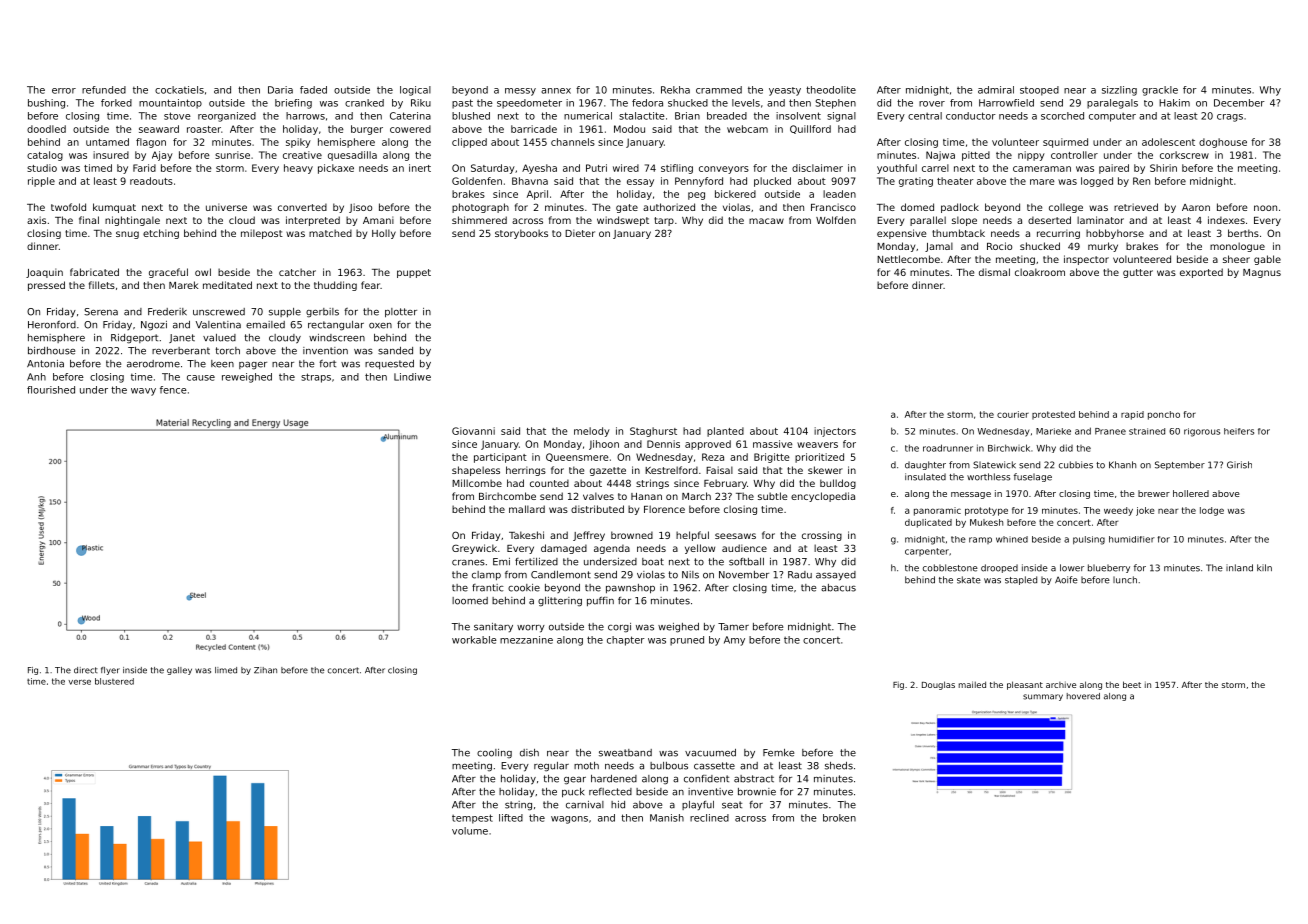 The width and height of the screenshot is (1308, 924). What do you see at coordinates (253, 366) in the screenshot?
I see `pager` at bounding box center [253, 366].
